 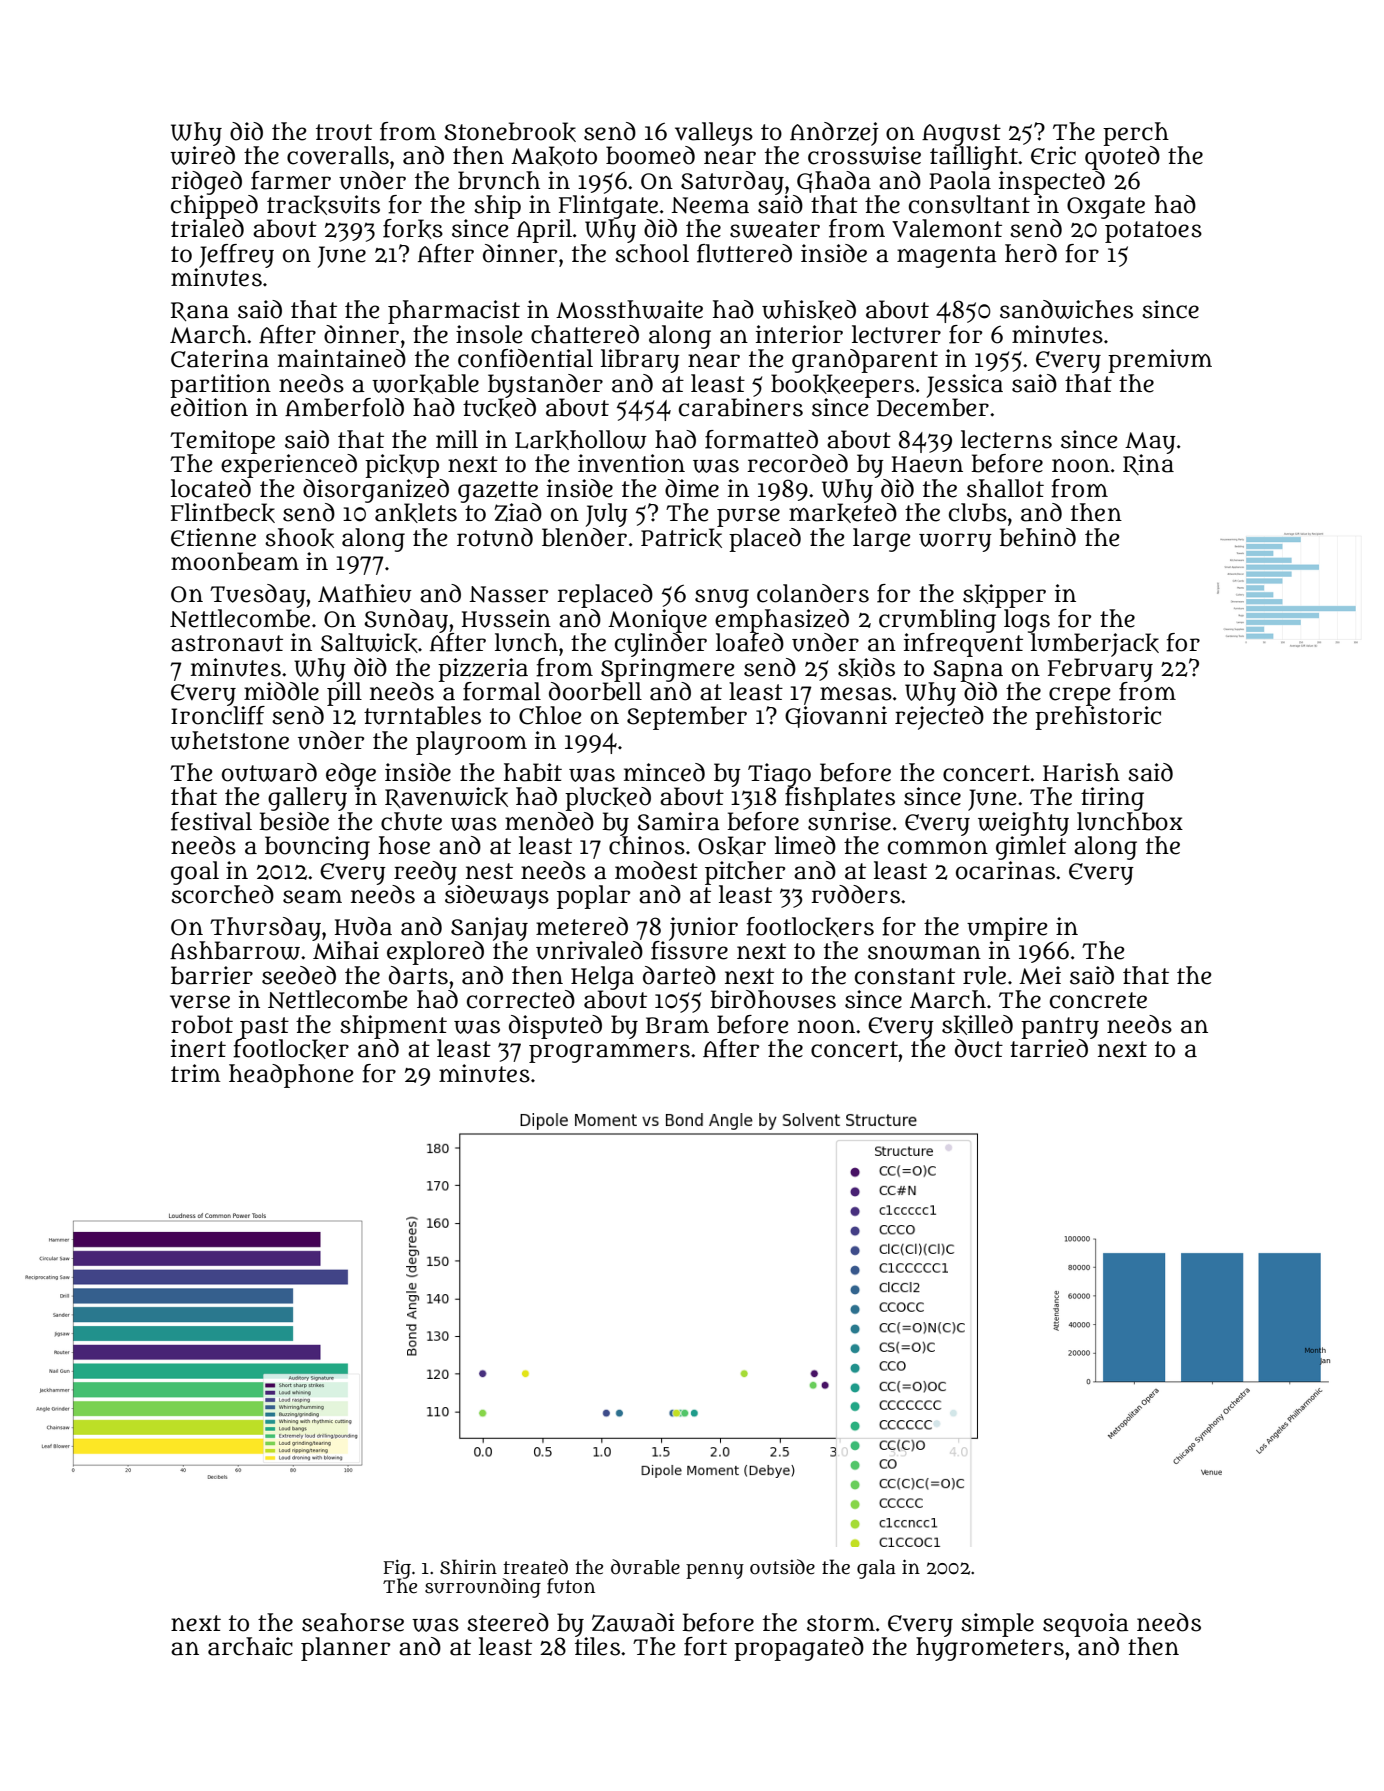 I want to click on Harish, so click(x=1081, y=772).
